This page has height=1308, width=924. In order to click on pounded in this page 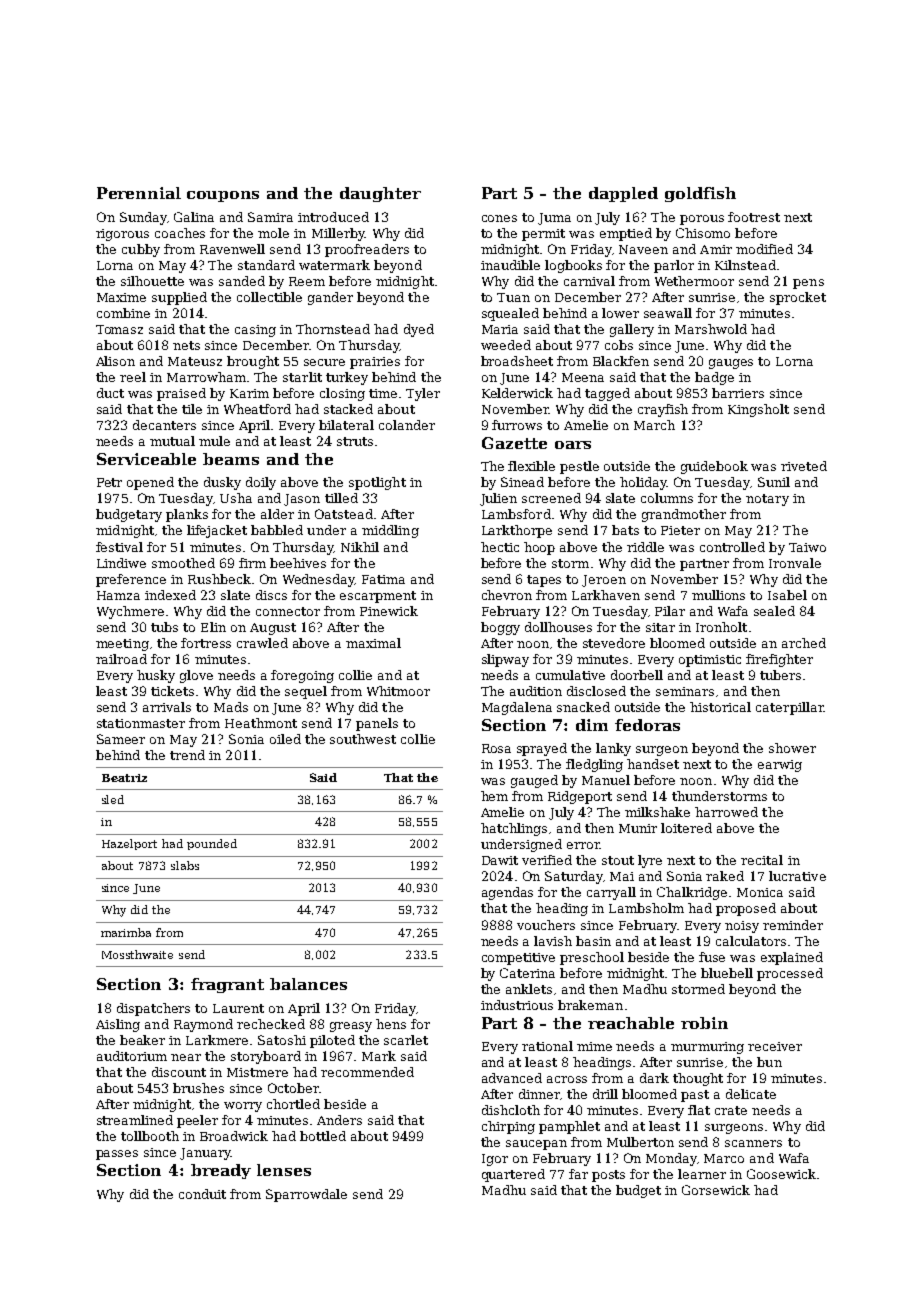, I will do `click(212, 844)`.
